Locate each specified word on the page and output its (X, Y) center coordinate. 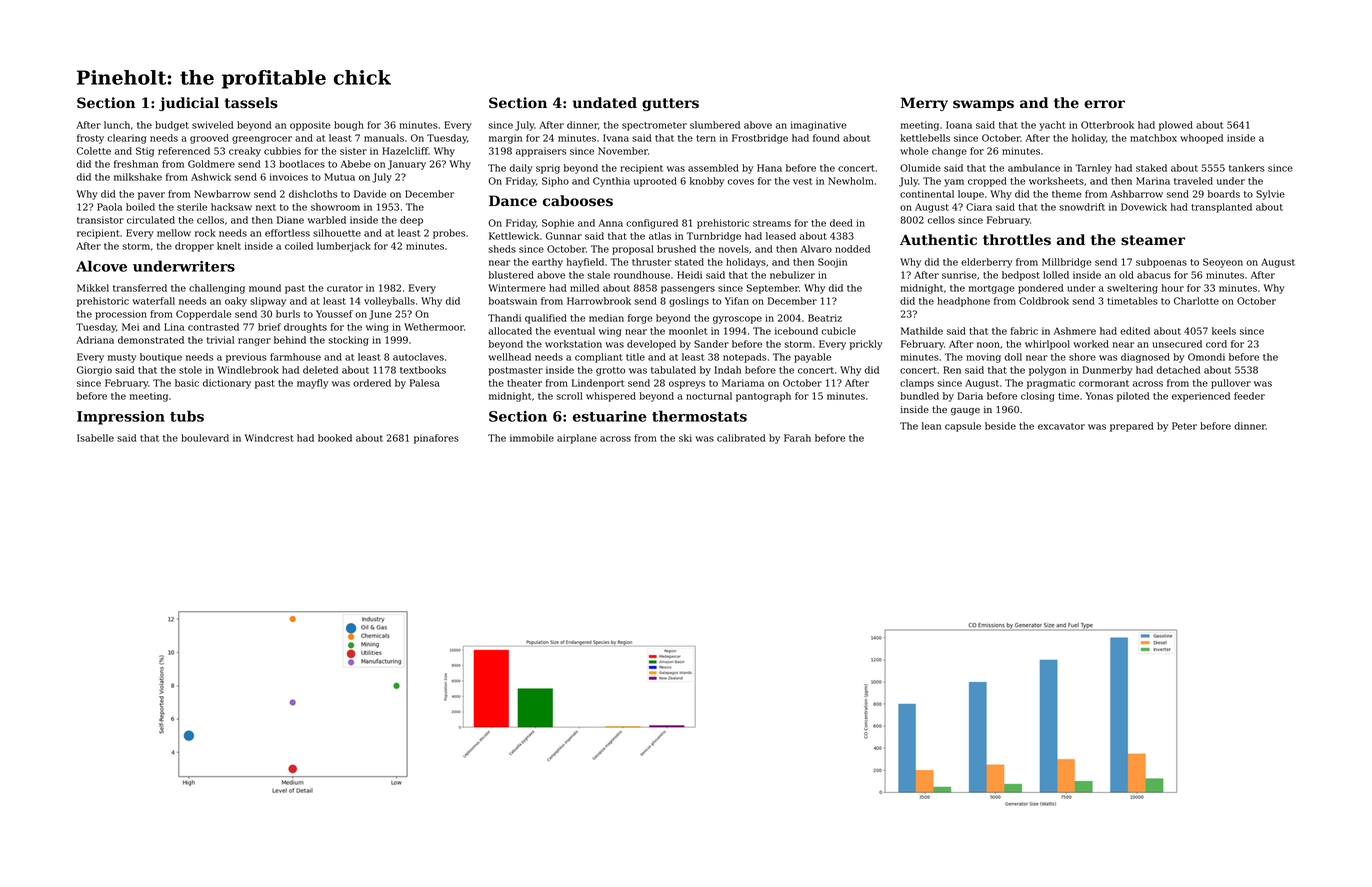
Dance (513, 201)
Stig (145, 152)
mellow (174, 233)
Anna (611, 223)
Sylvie (1270, 195)
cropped (987, 182)
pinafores (436, 439)
